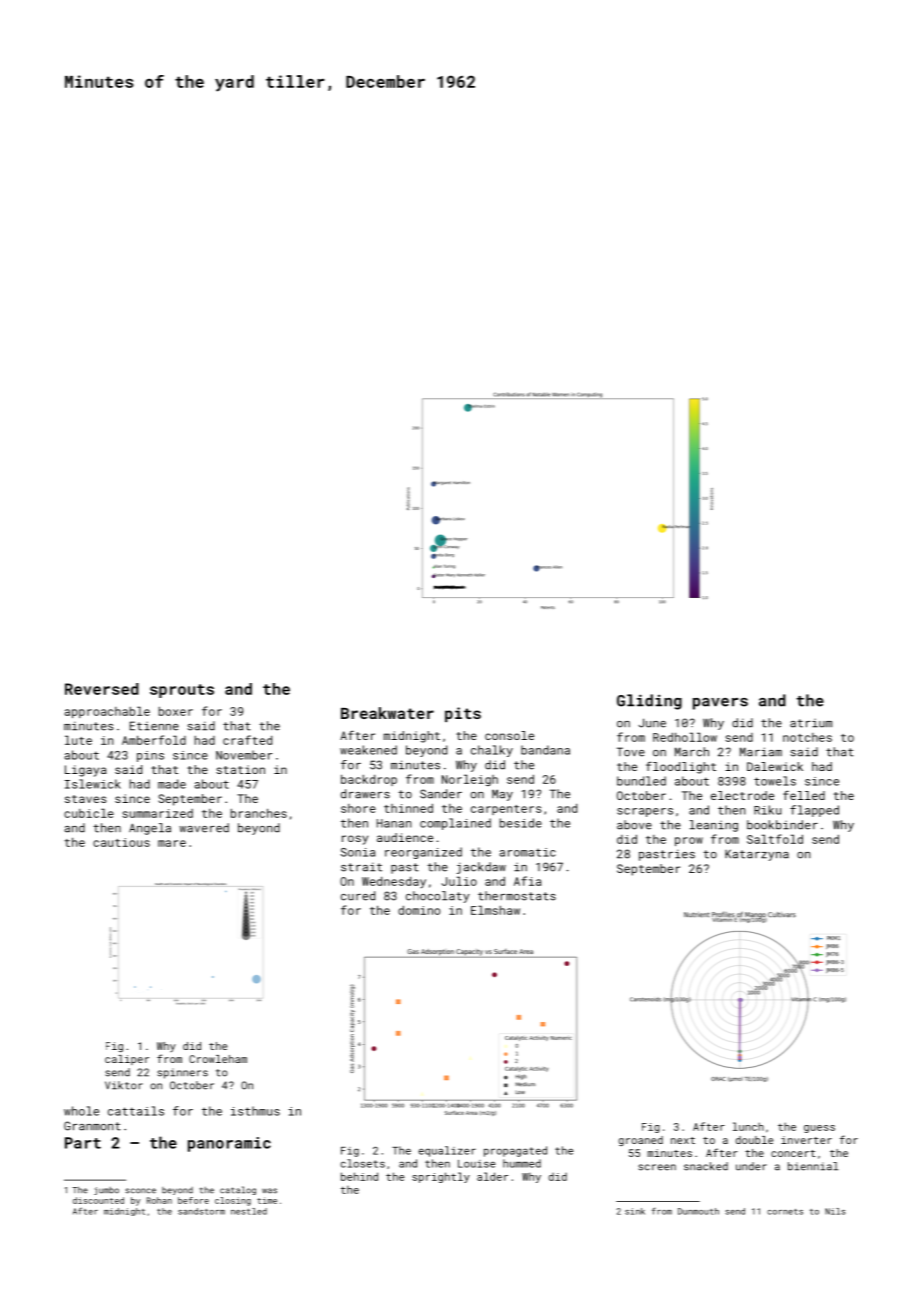 This image has height=1308, width=924. Describe the element at coordinates (495, 910) in the image. I see `Elmshaw` at that location.
